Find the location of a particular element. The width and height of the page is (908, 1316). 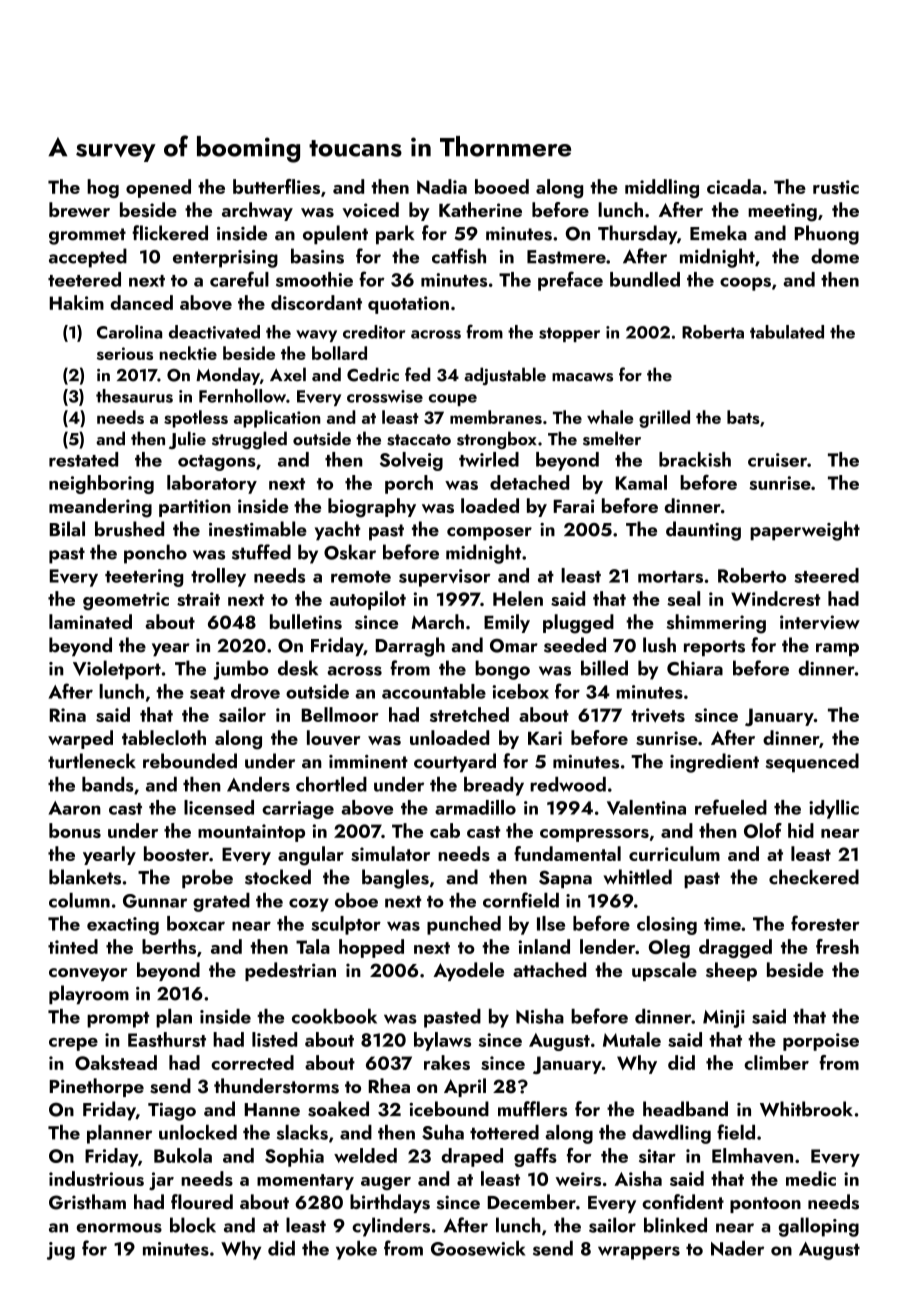

Goosewick is located at coordinates (478, 1248).
